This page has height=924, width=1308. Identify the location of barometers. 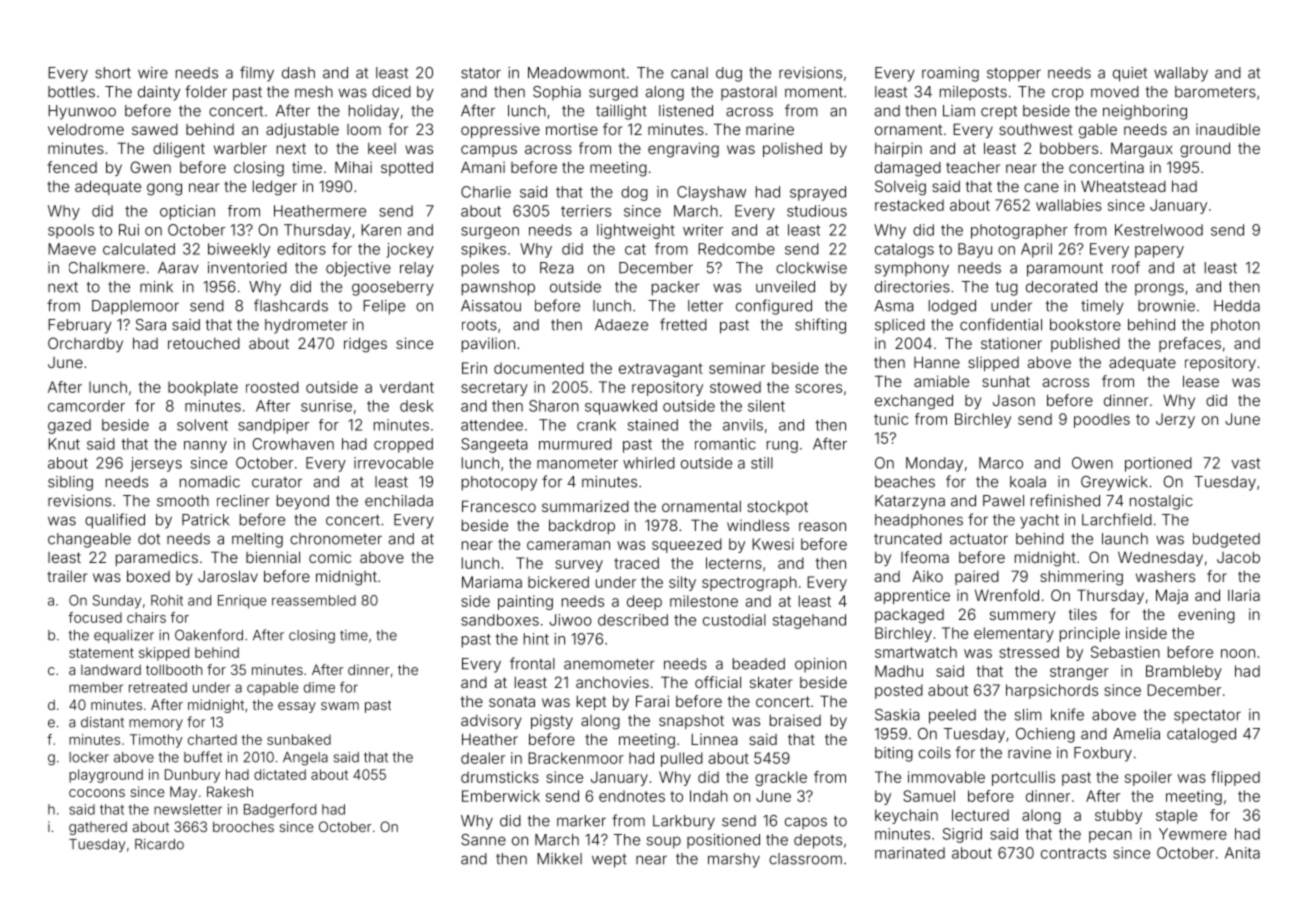
(1215, 92).
